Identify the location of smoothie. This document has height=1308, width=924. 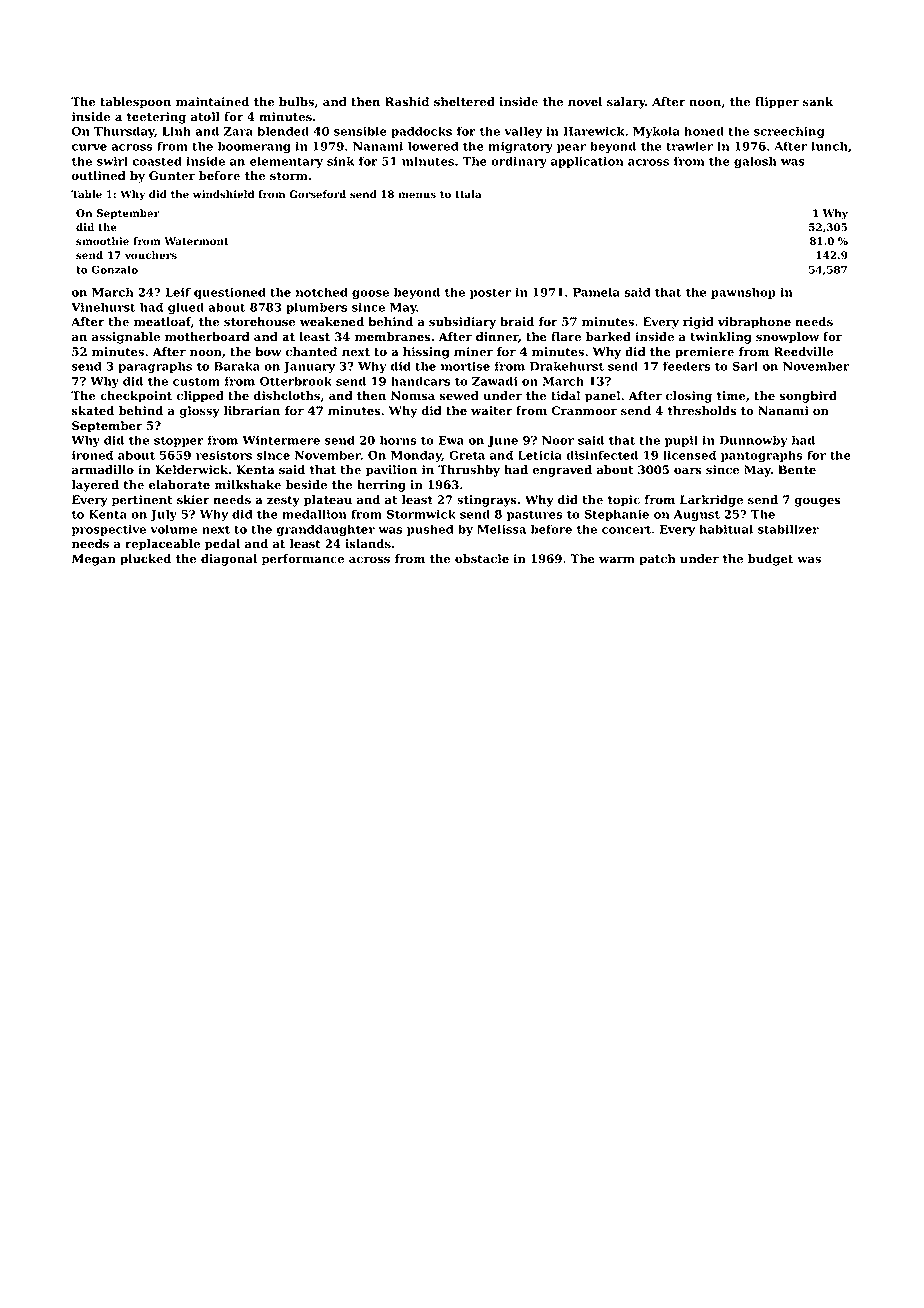
(102, 241).
